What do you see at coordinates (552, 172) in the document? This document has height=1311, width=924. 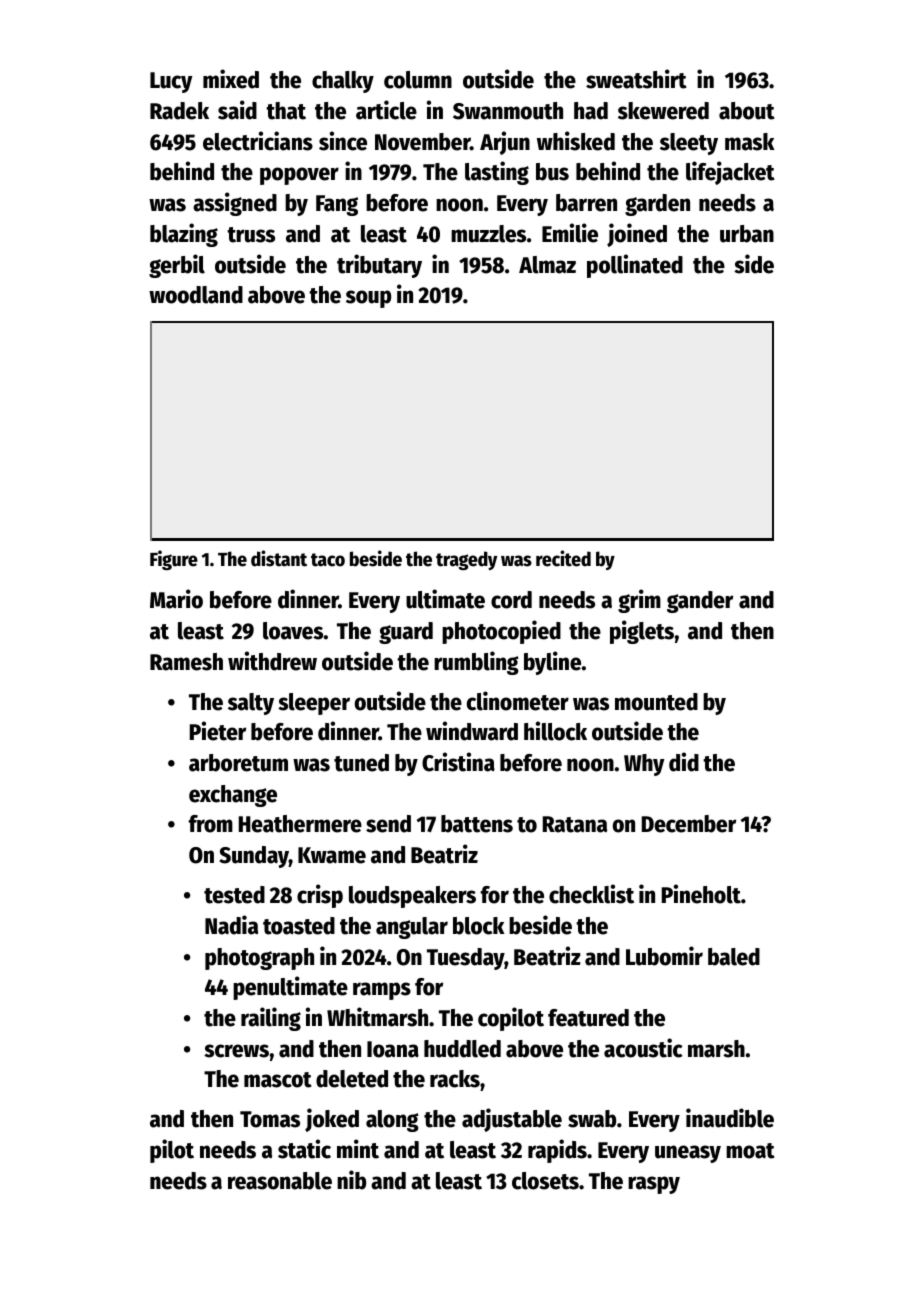 I see `bus` at bounding box center [552, 172].
